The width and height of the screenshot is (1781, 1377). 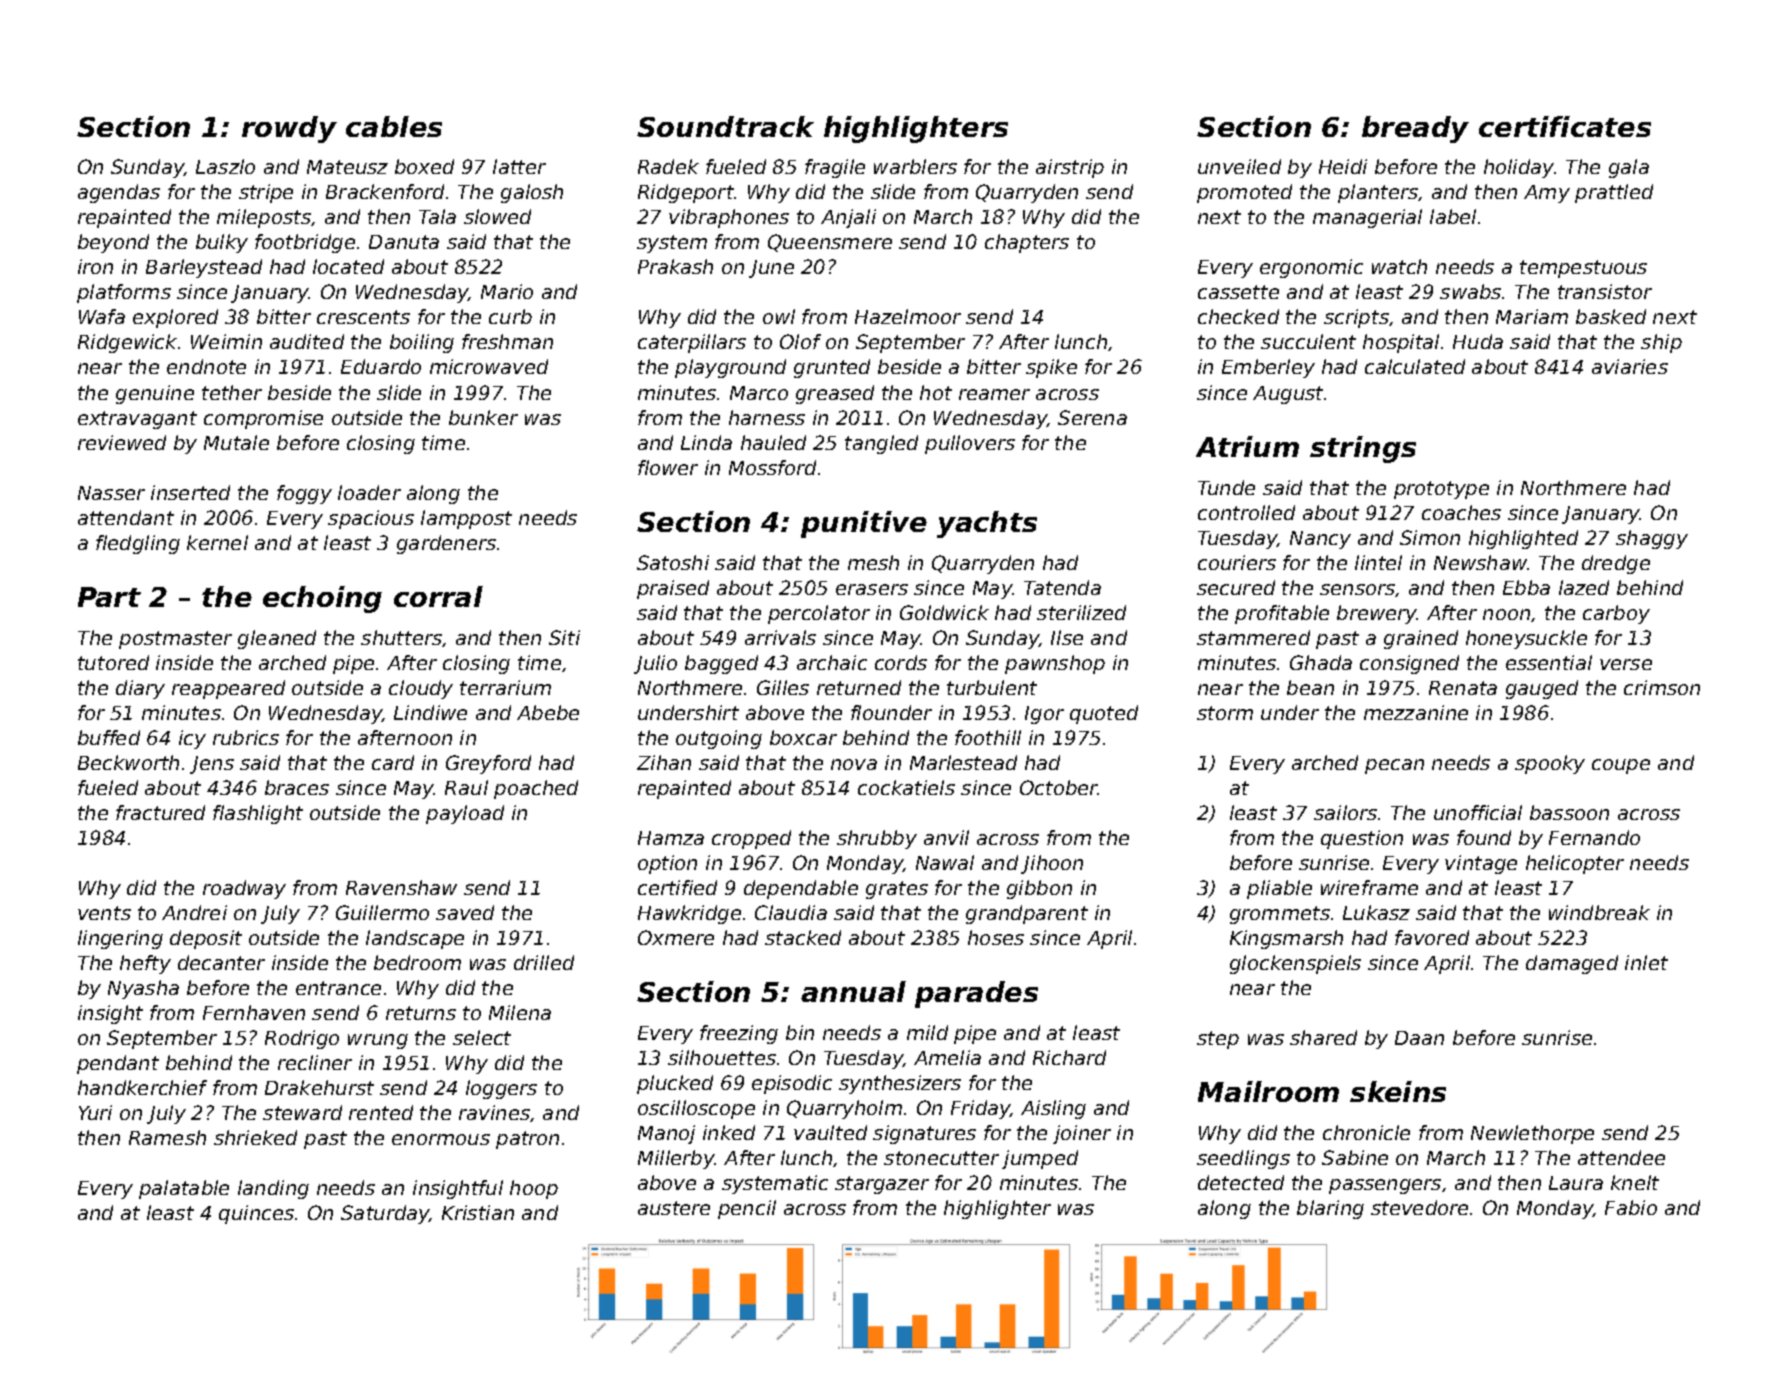 What do you see at coordinates (675, 266) in the screenshot?
I see `Prakash` at bounding box center [675, 266].
